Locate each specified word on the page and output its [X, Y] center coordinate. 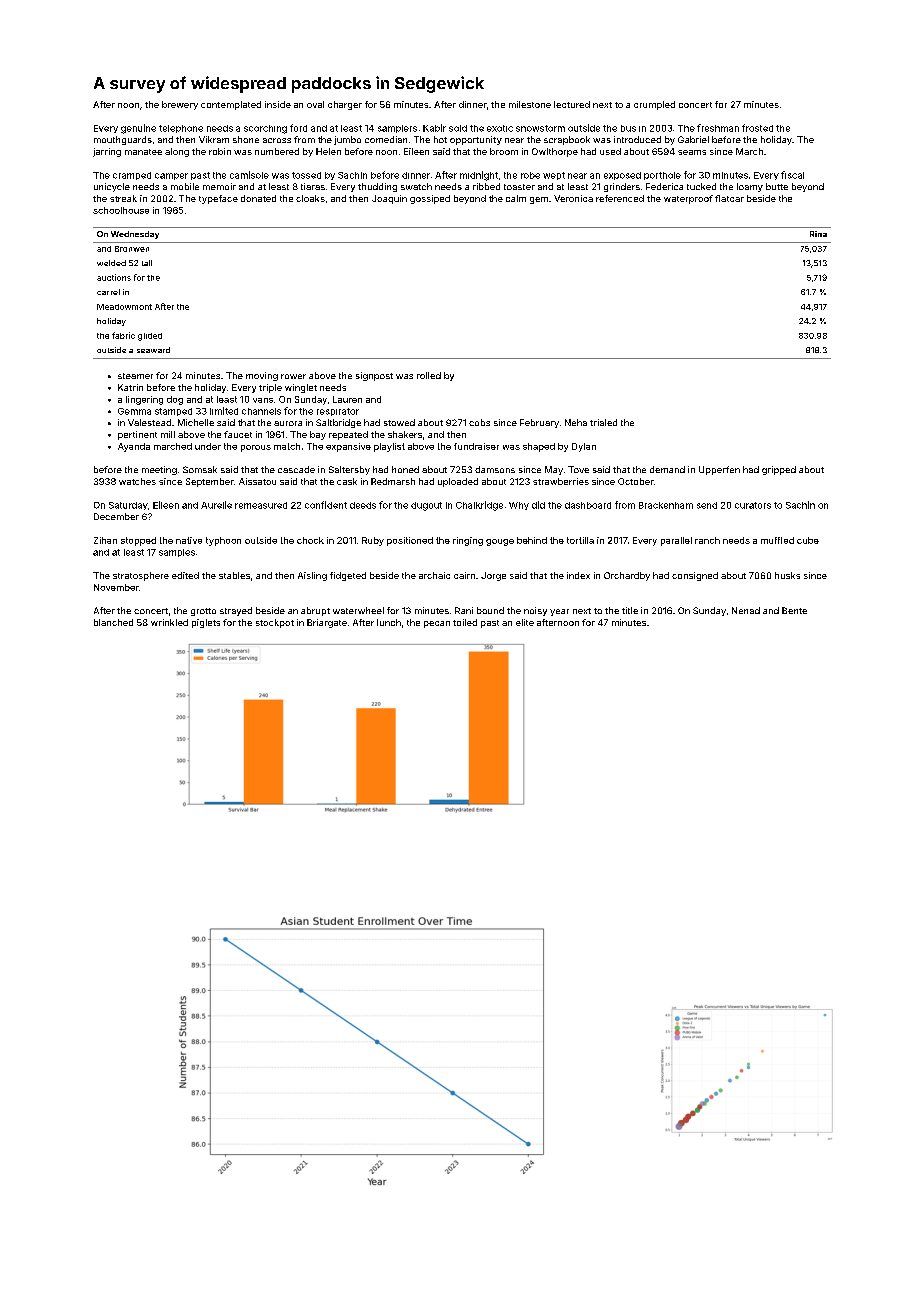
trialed [603, 422]
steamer [135, 376]
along [177, 152]
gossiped [430, 199]
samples [177, 553]
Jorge [493, 576]
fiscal [792, 175]
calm [516, 198]
